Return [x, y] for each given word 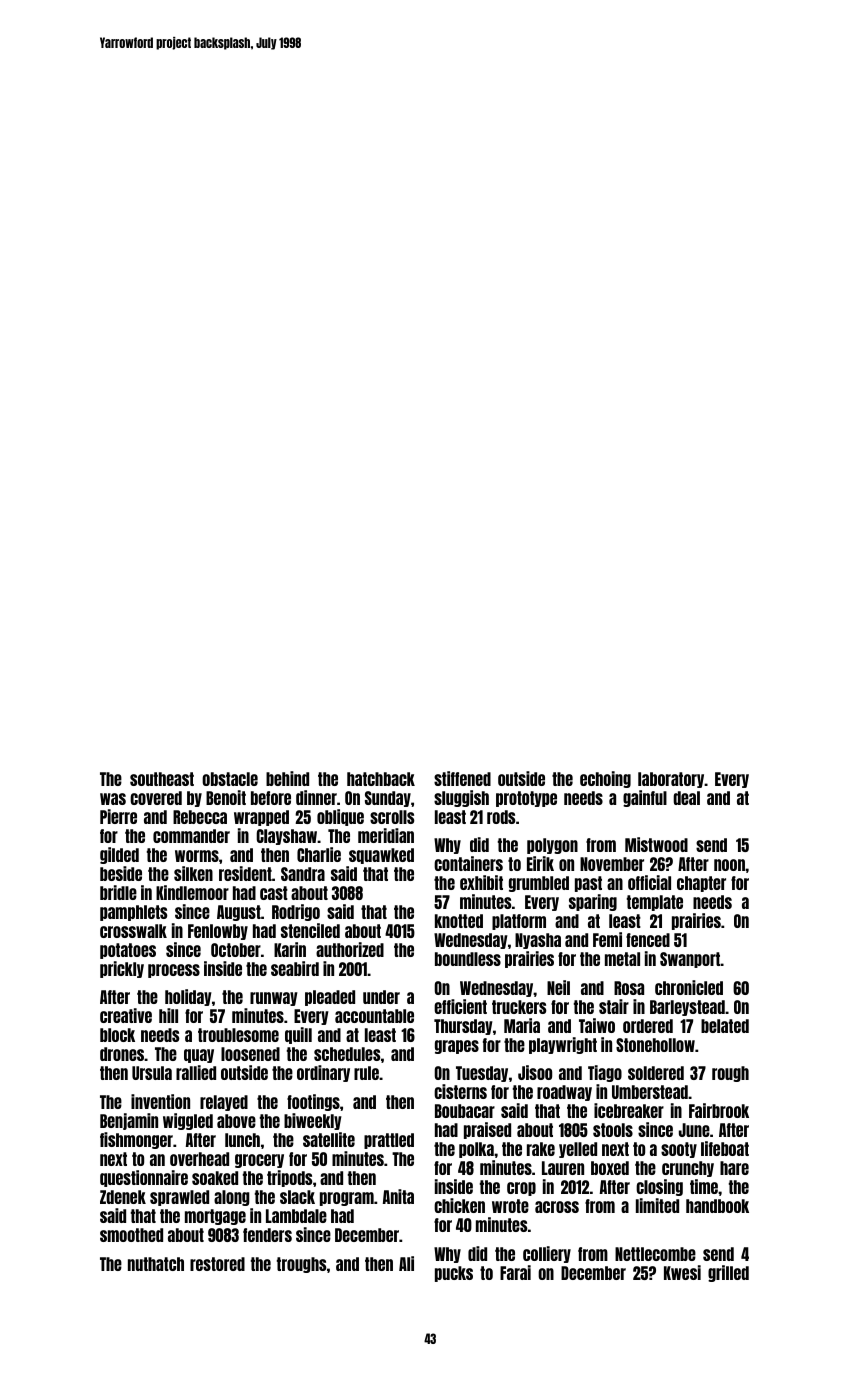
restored [217, 1264]
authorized [350, 949]
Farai [515, 1272]
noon [729, 865]
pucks [454, 1274]
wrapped [261, 818]
